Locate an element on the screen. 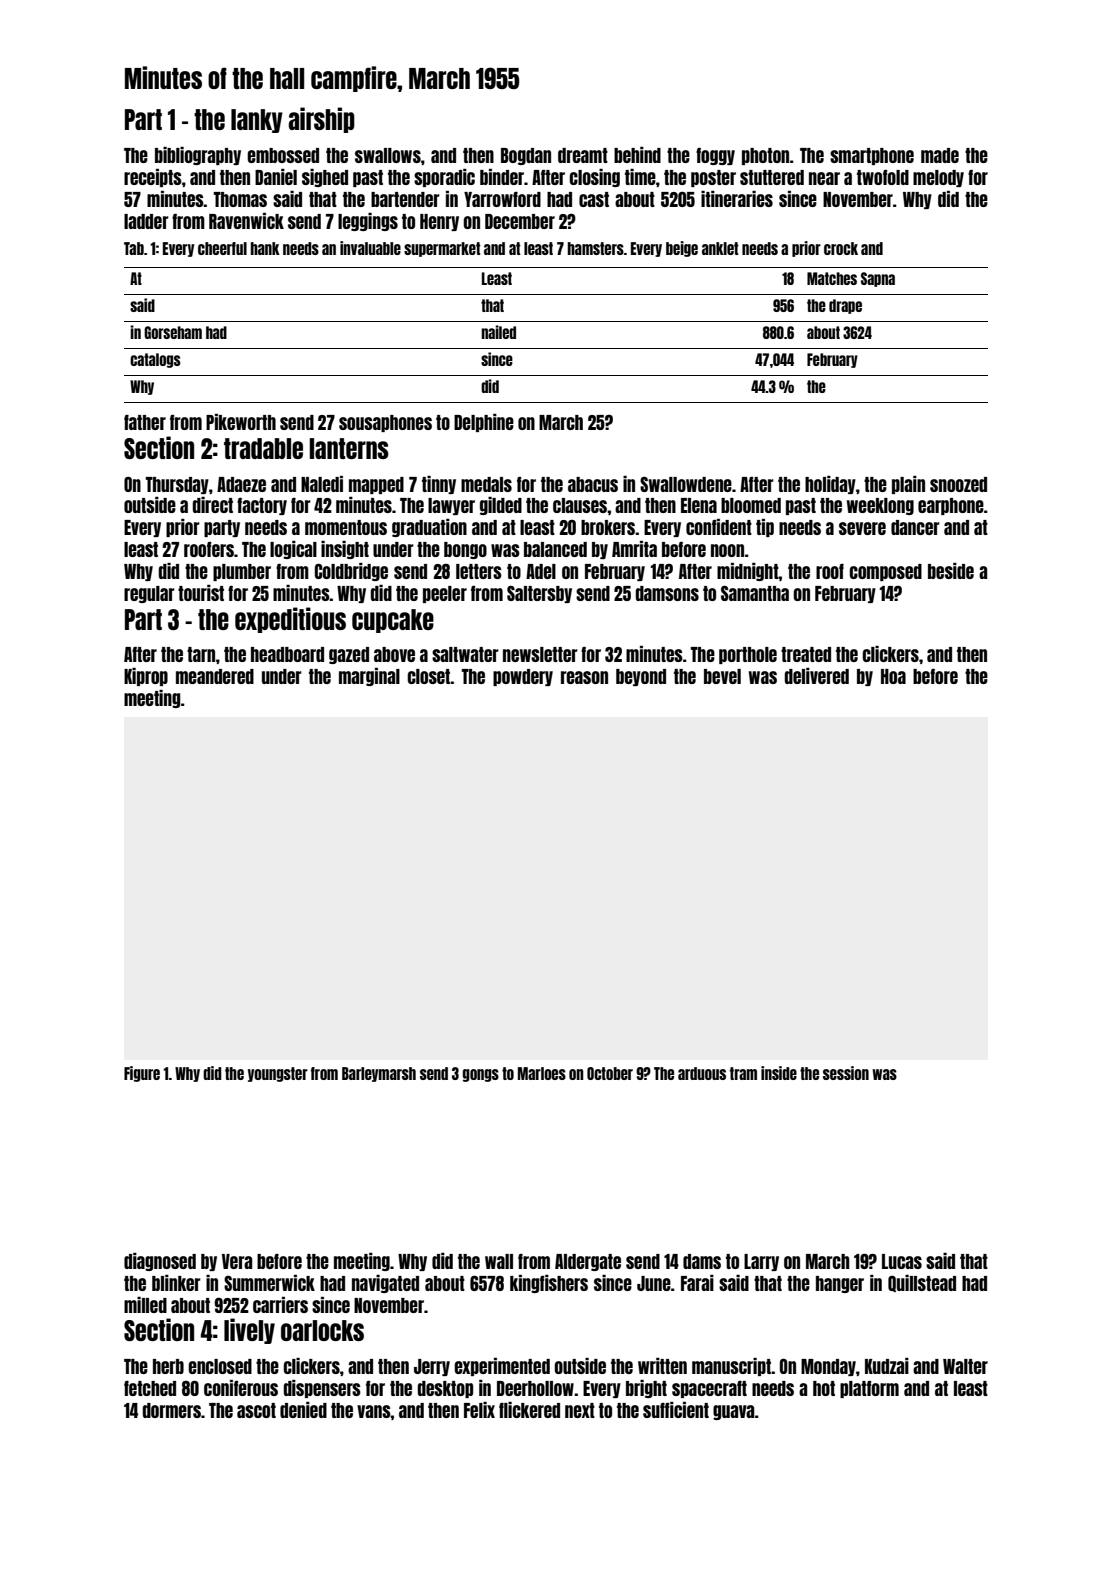 The height and width of the screenshot is (1573, 1112). weeklong is located at coordinates (880, 506).
